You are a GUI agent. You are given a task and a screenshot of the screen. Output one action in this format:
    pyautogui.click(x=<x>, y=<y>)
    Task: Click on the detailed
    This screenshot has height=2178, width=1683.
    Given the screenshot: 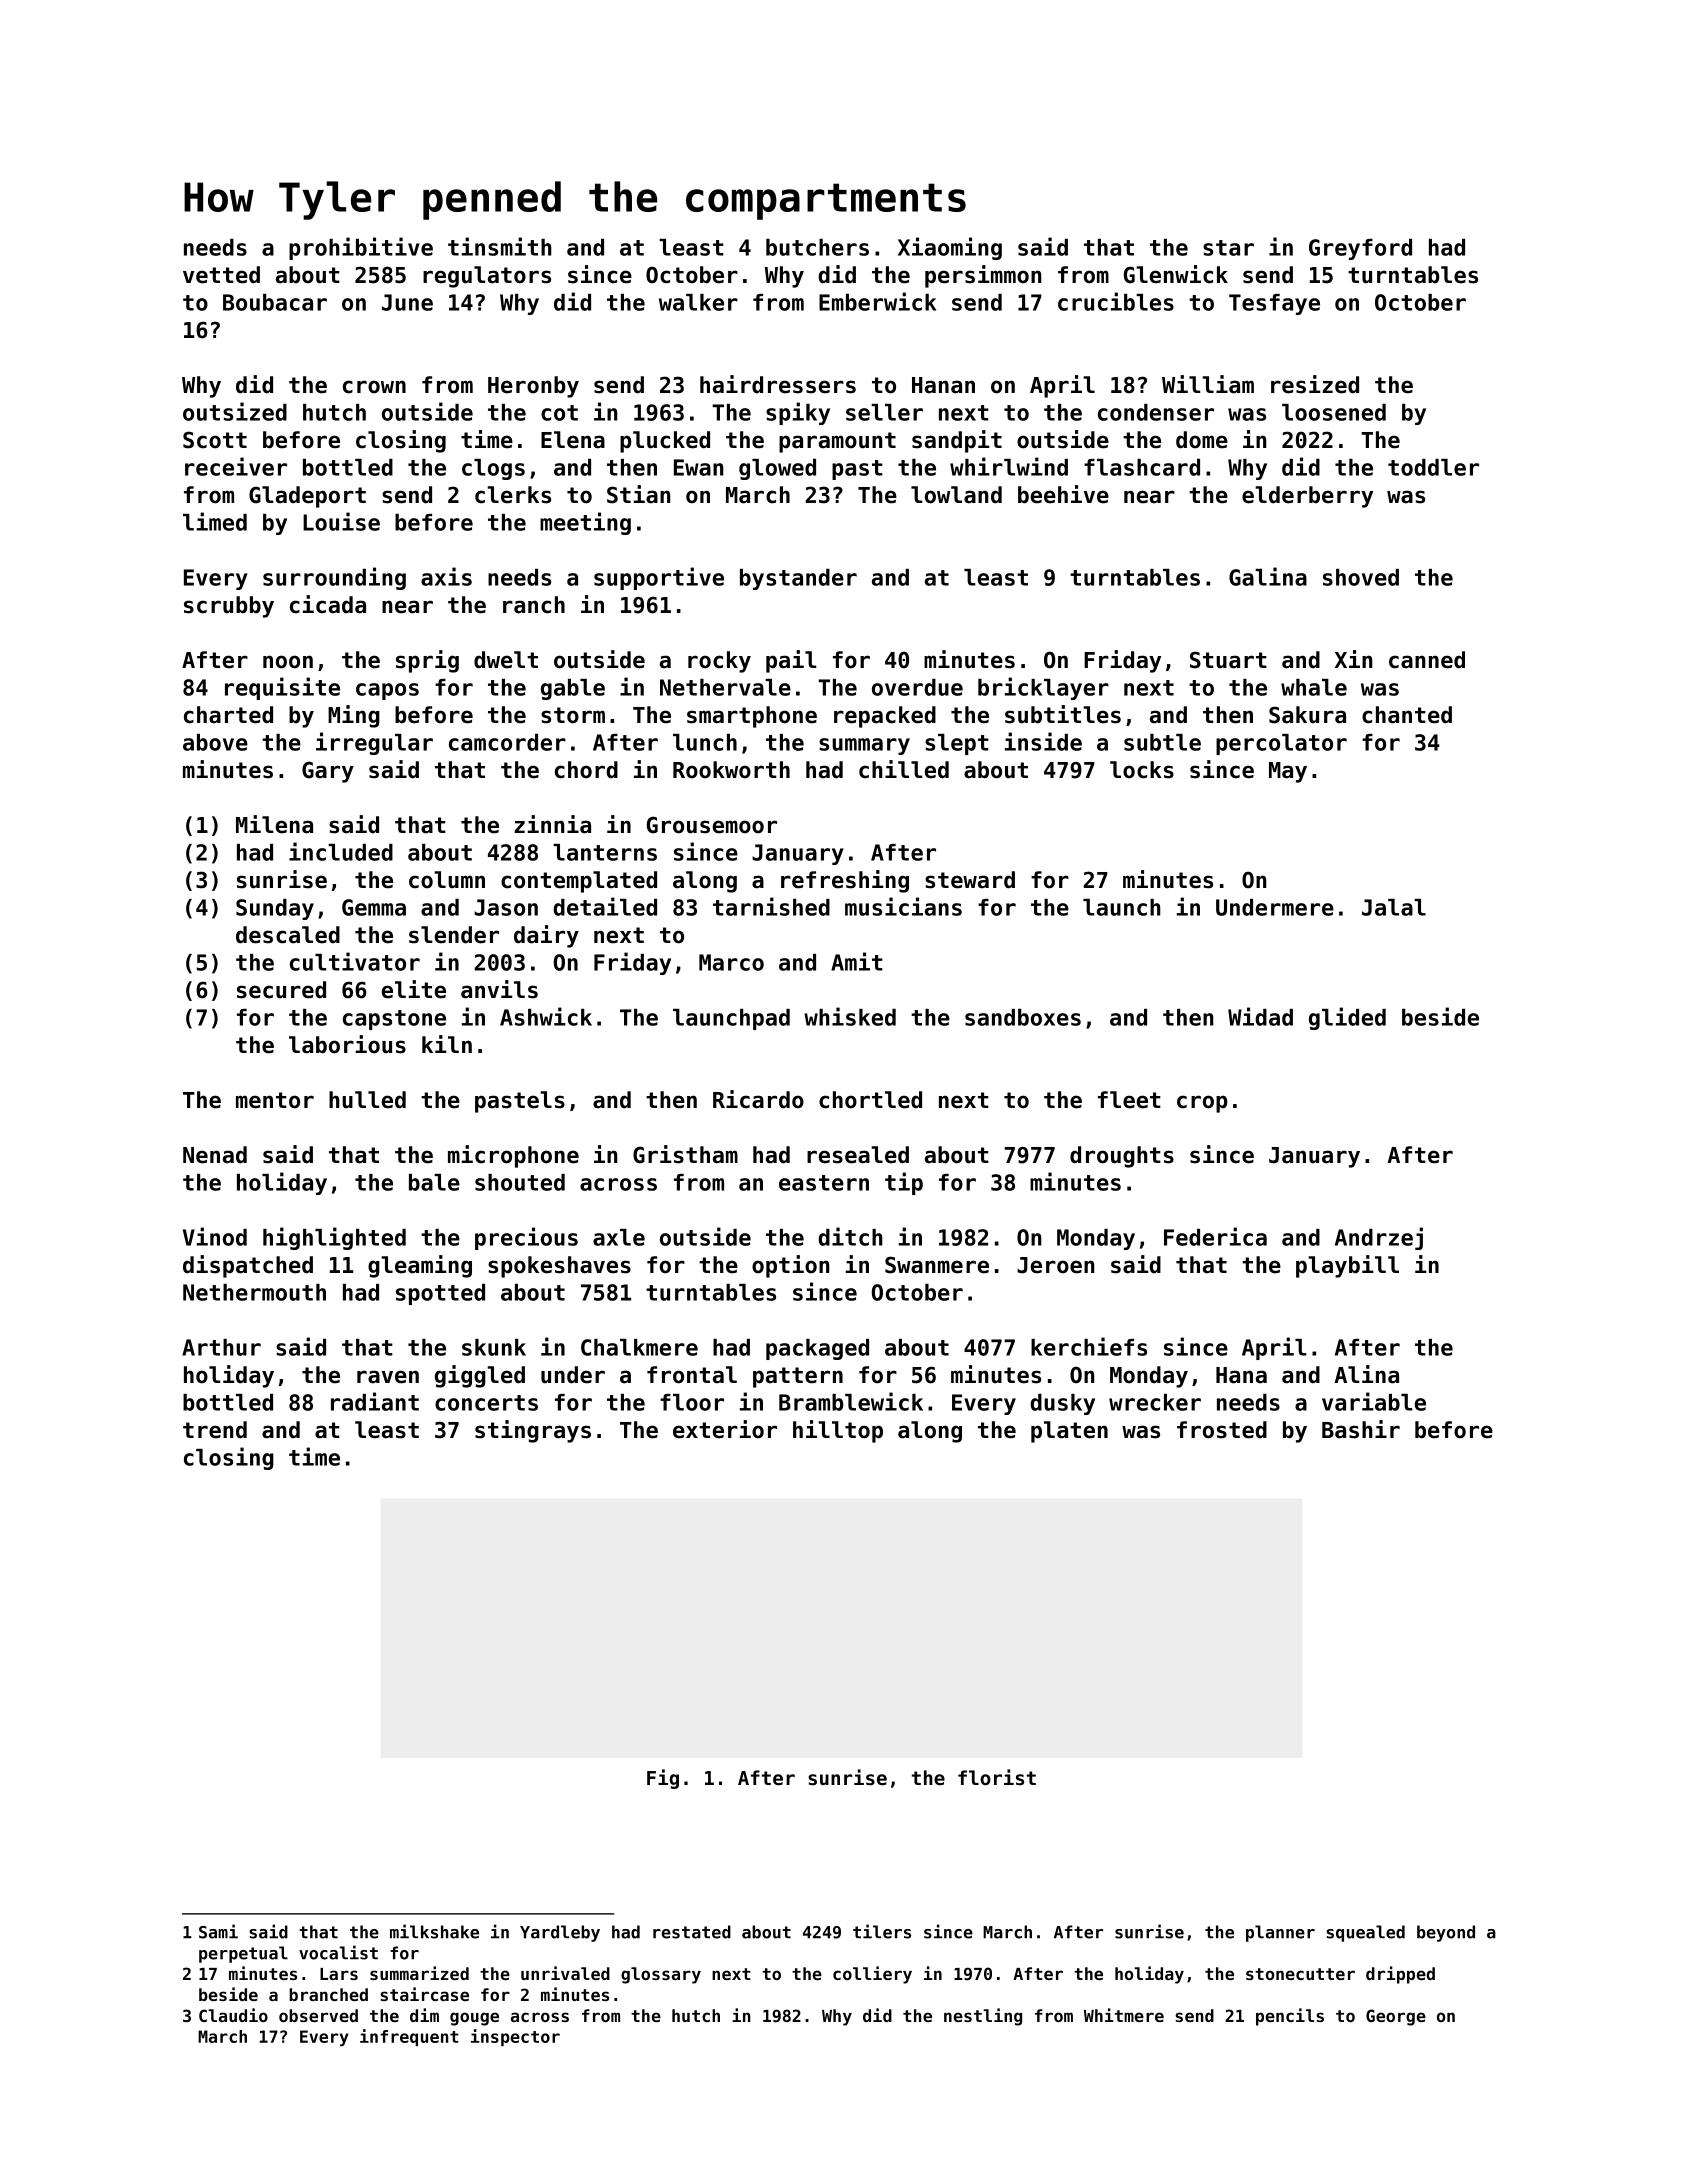 What is the action you would take?
    pyautogui.click(x=605, y=906)
